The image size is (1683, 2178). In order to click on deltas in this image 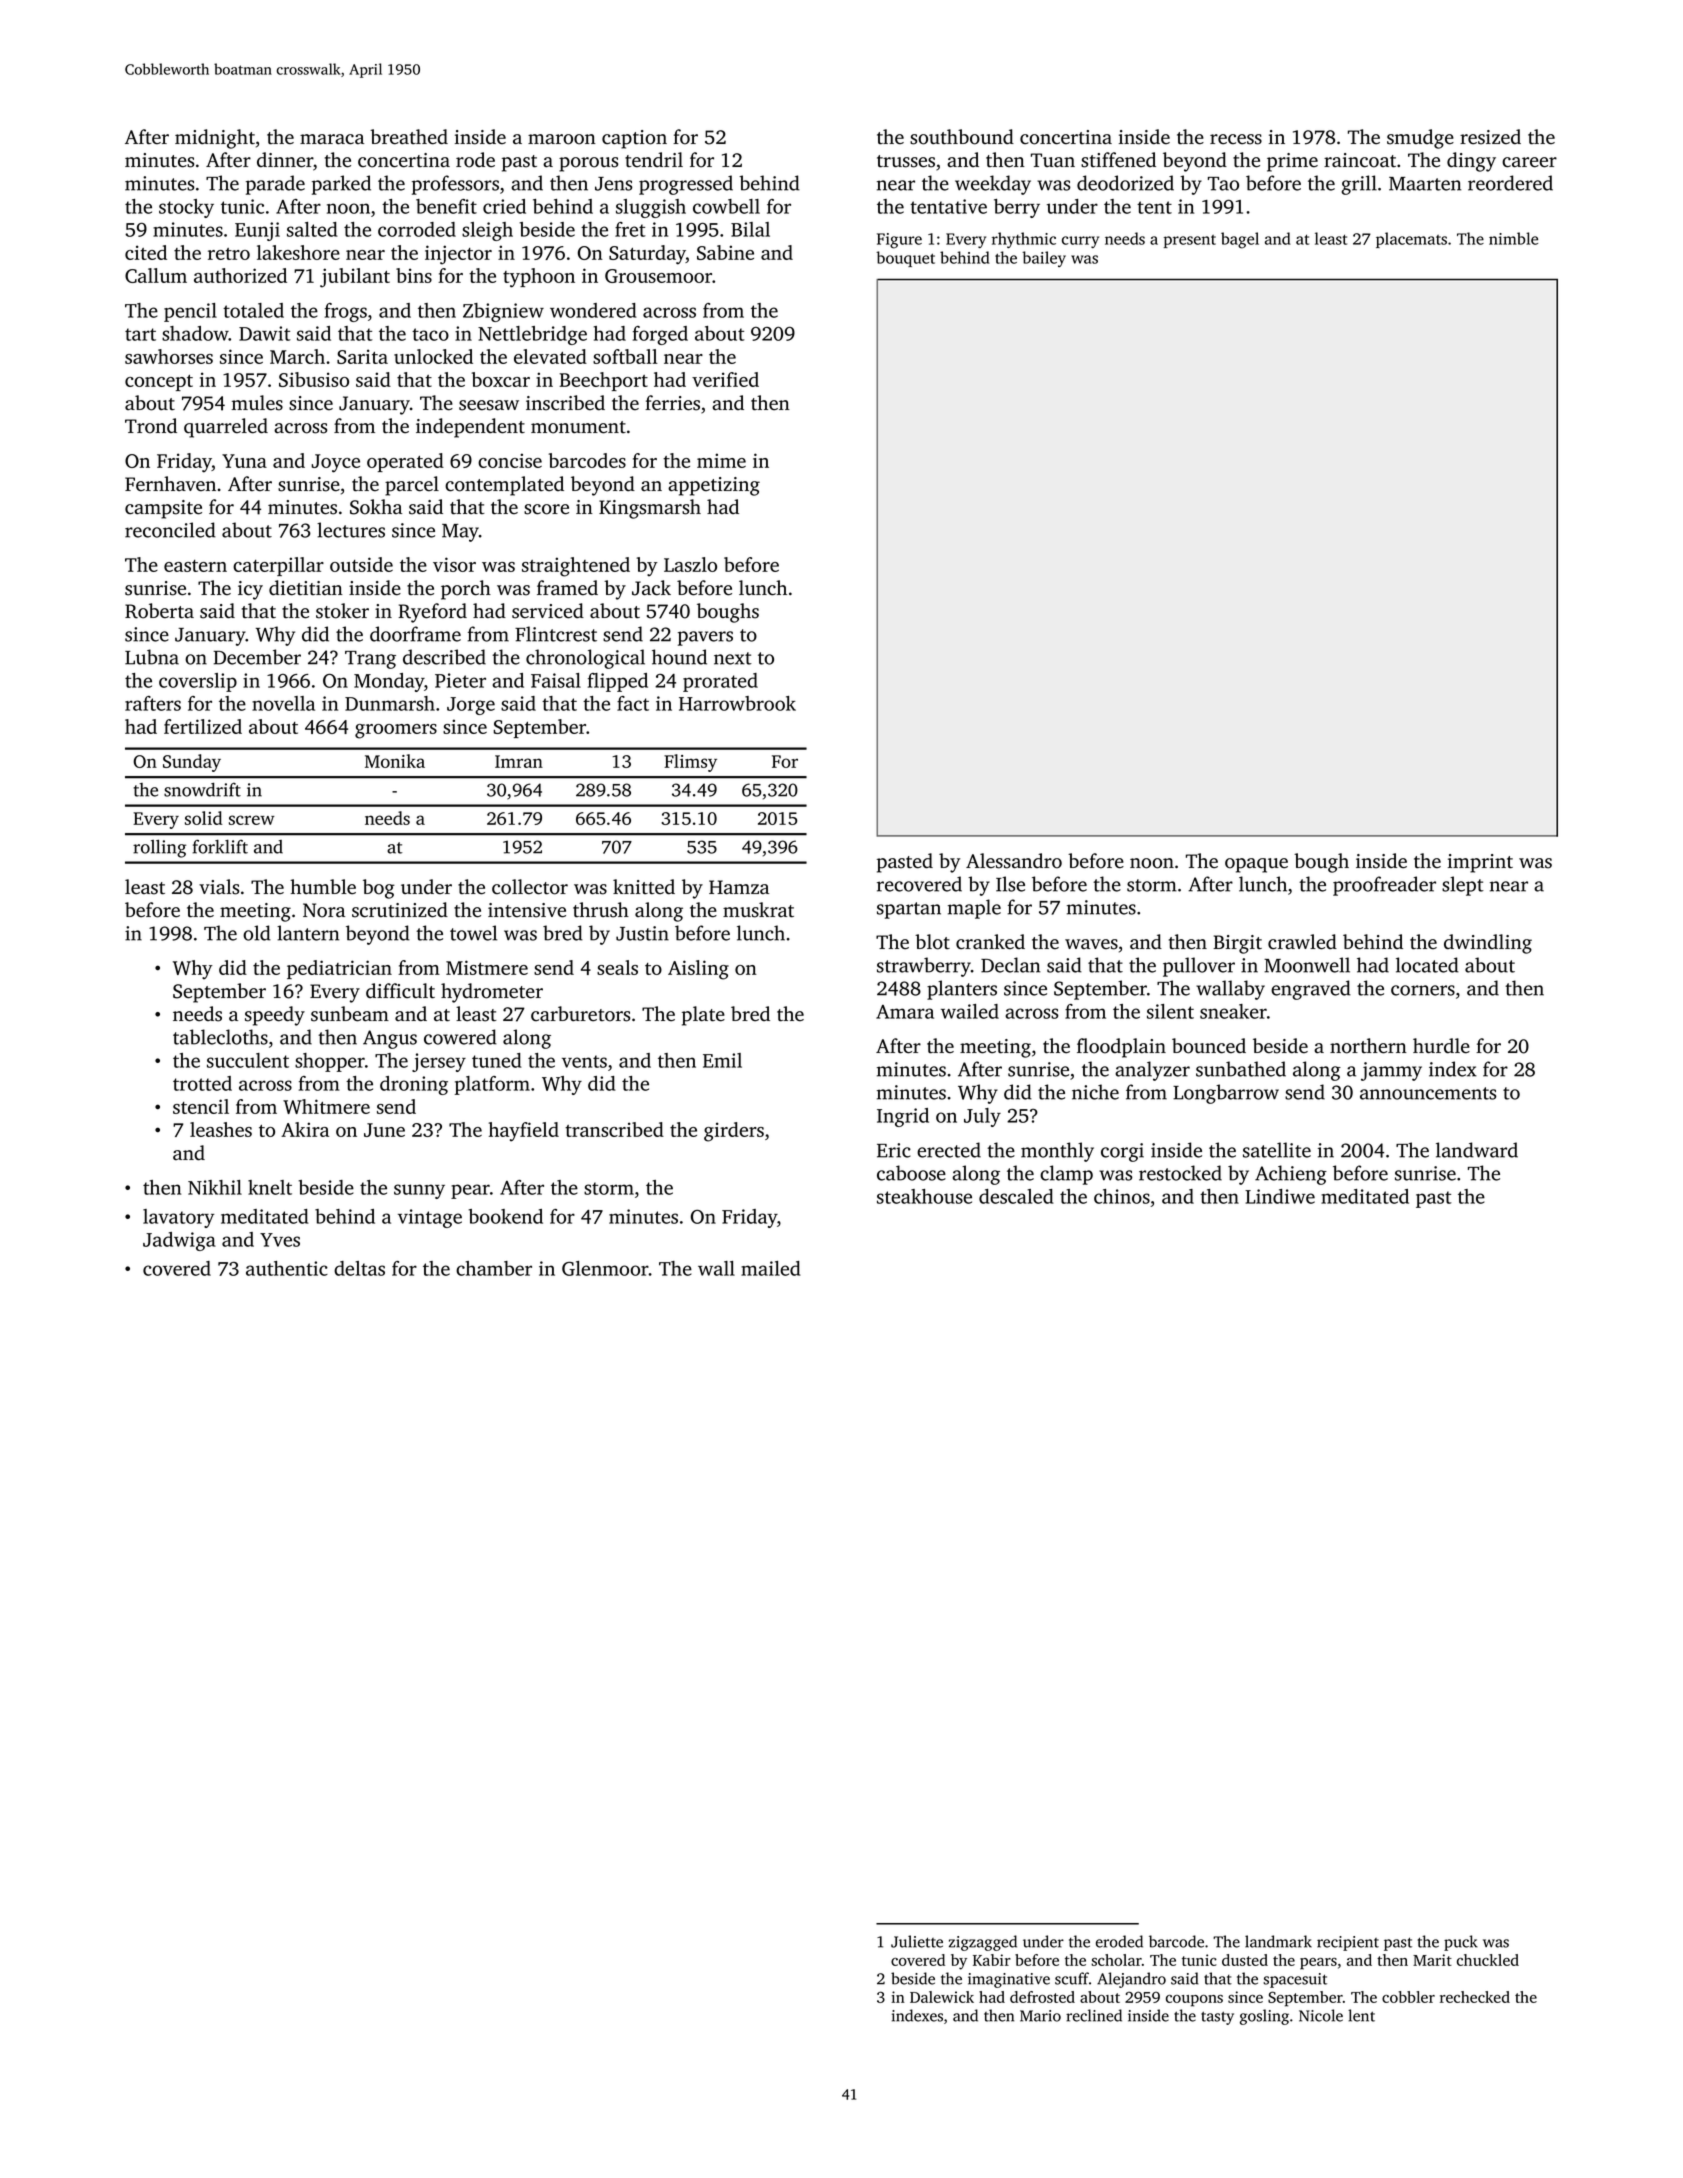, I will do `click(359, 1268)`.
